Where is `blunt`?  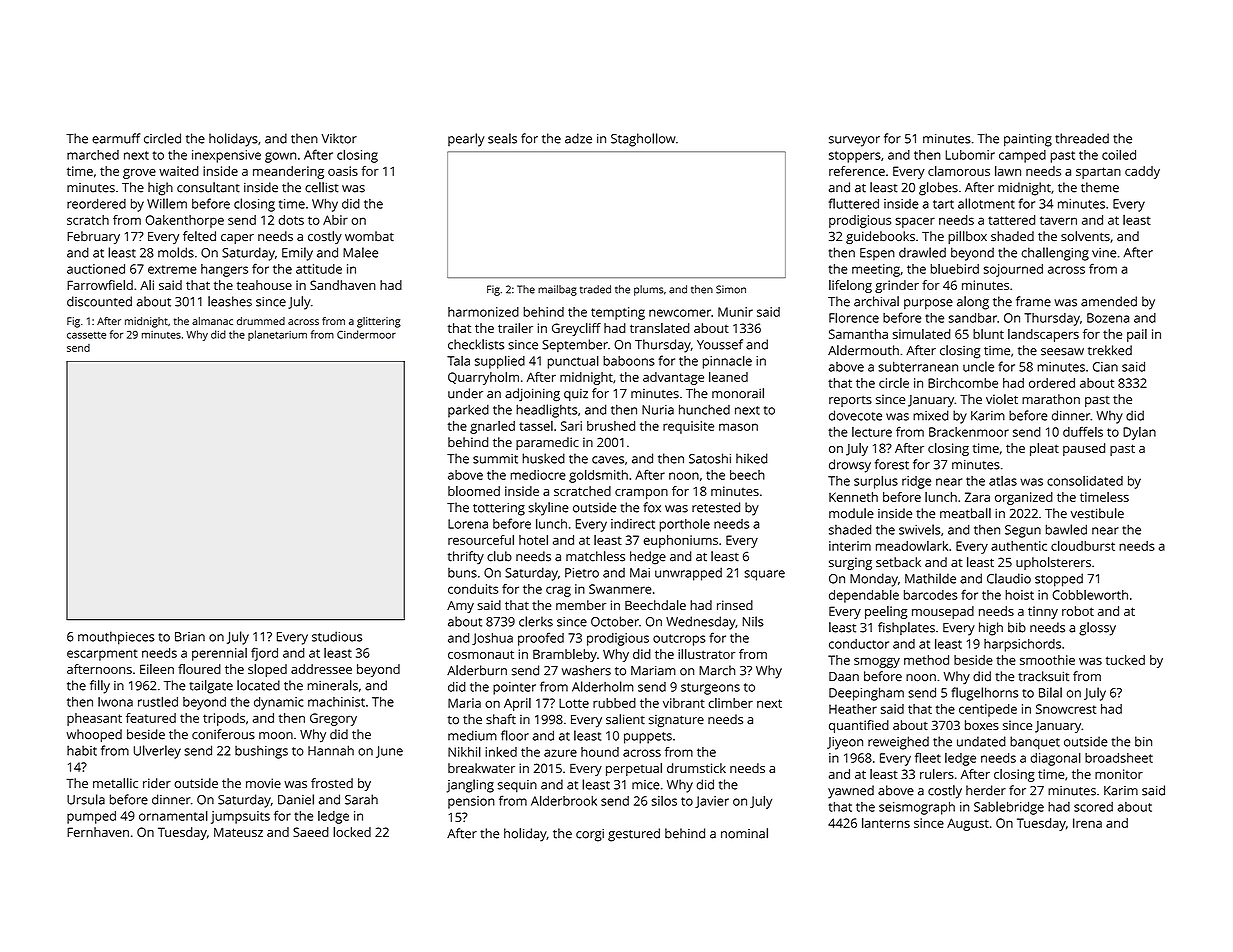
blunt is located at coordinates (988, 334).
